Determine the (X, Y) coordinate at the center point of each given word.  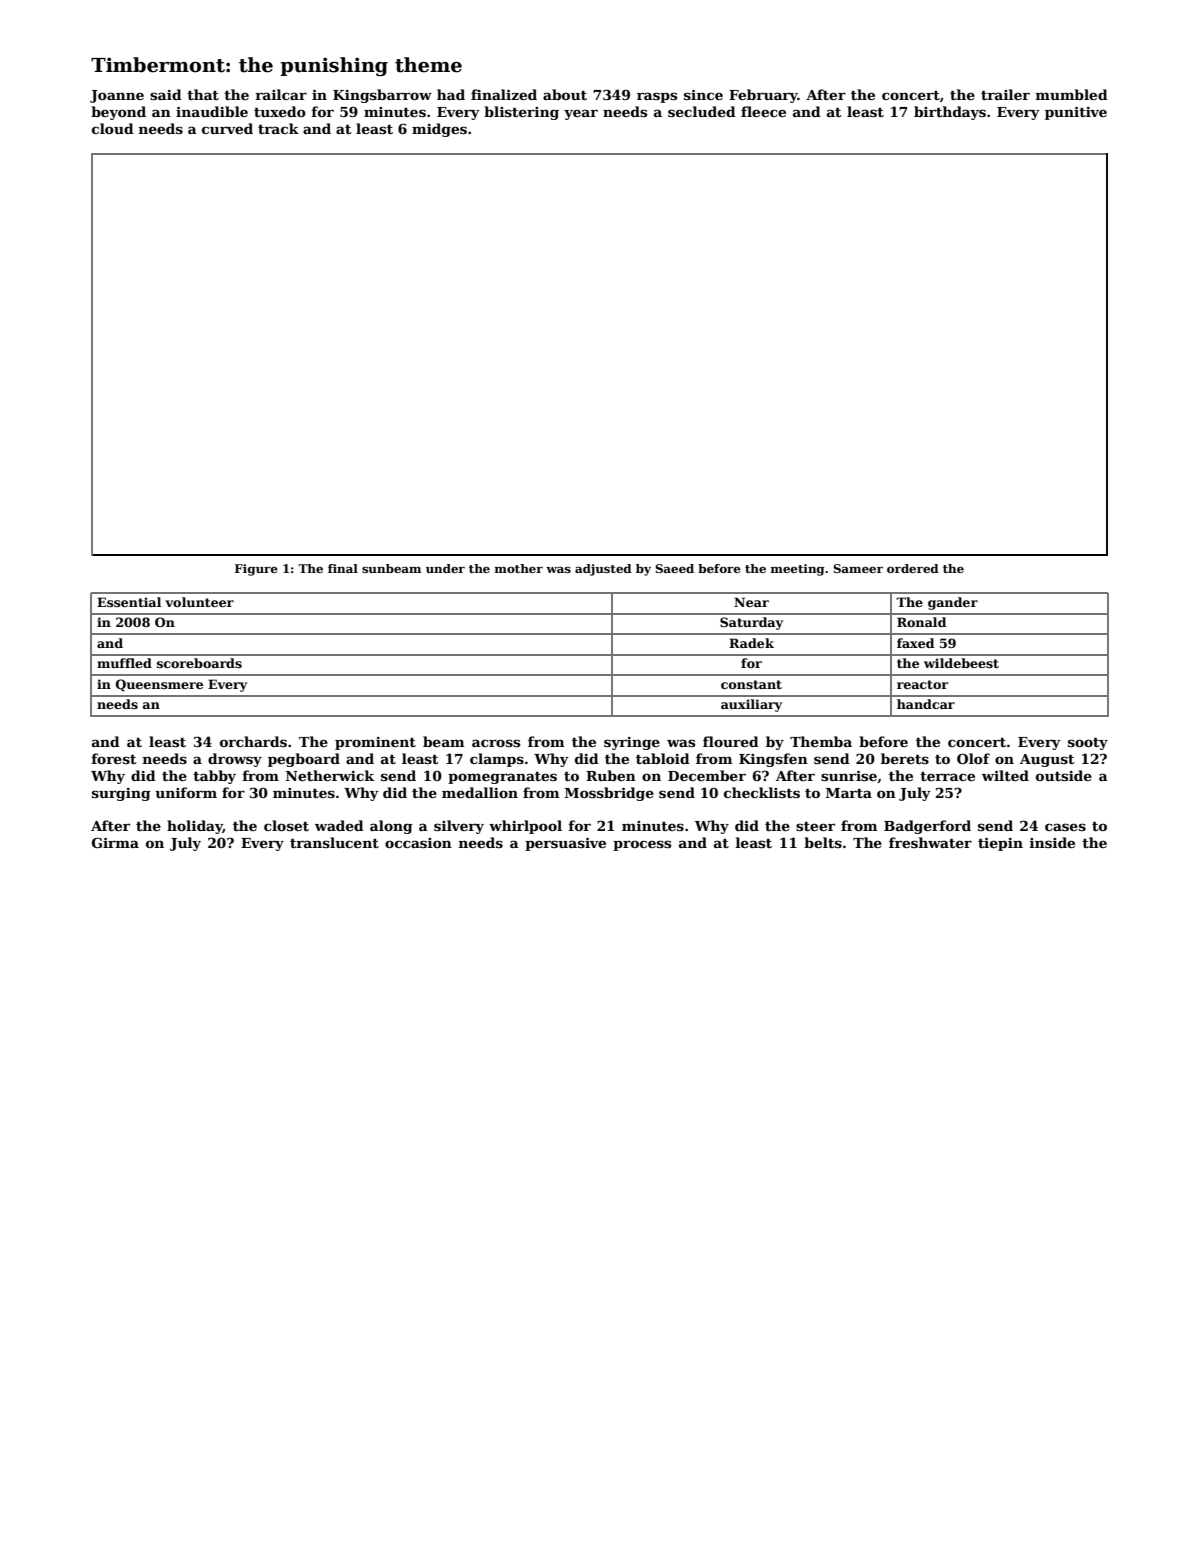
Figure (256, 570)
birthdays (950, 113)
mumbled (1072, 94)
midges (439, 130)
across (496, 743)
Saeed (674, 568)
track (278, 128)
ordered (913, 568)
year (581, 114)
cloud (113, 128)
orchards (253, 741)
